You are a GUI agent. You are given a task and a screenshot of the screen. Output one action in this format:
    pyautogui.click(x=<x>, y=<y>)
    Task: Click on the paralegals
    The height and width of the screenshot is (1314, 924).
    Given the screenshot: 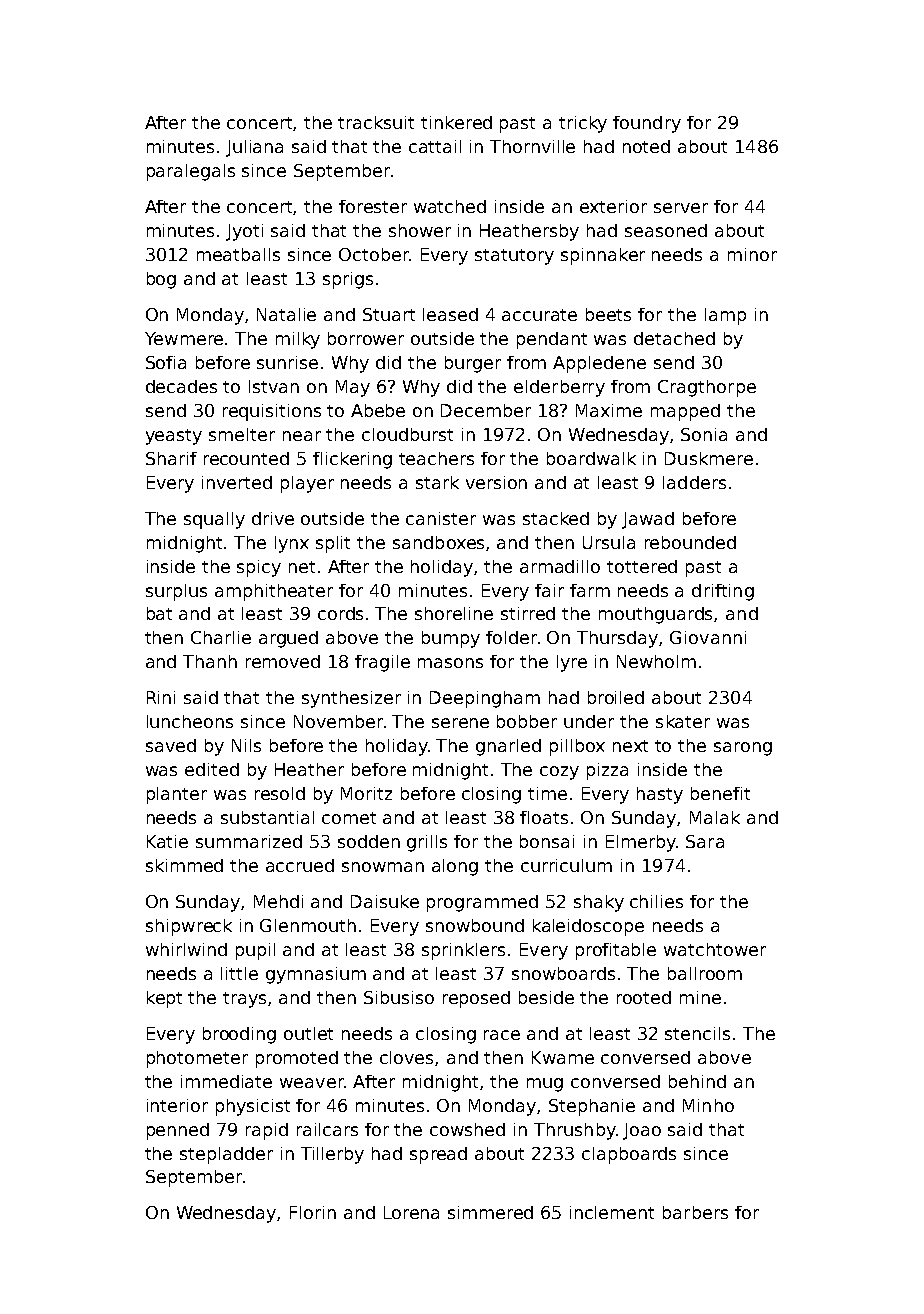 What is the action you would take?
    pyautogui.click(x=191, y=172)
